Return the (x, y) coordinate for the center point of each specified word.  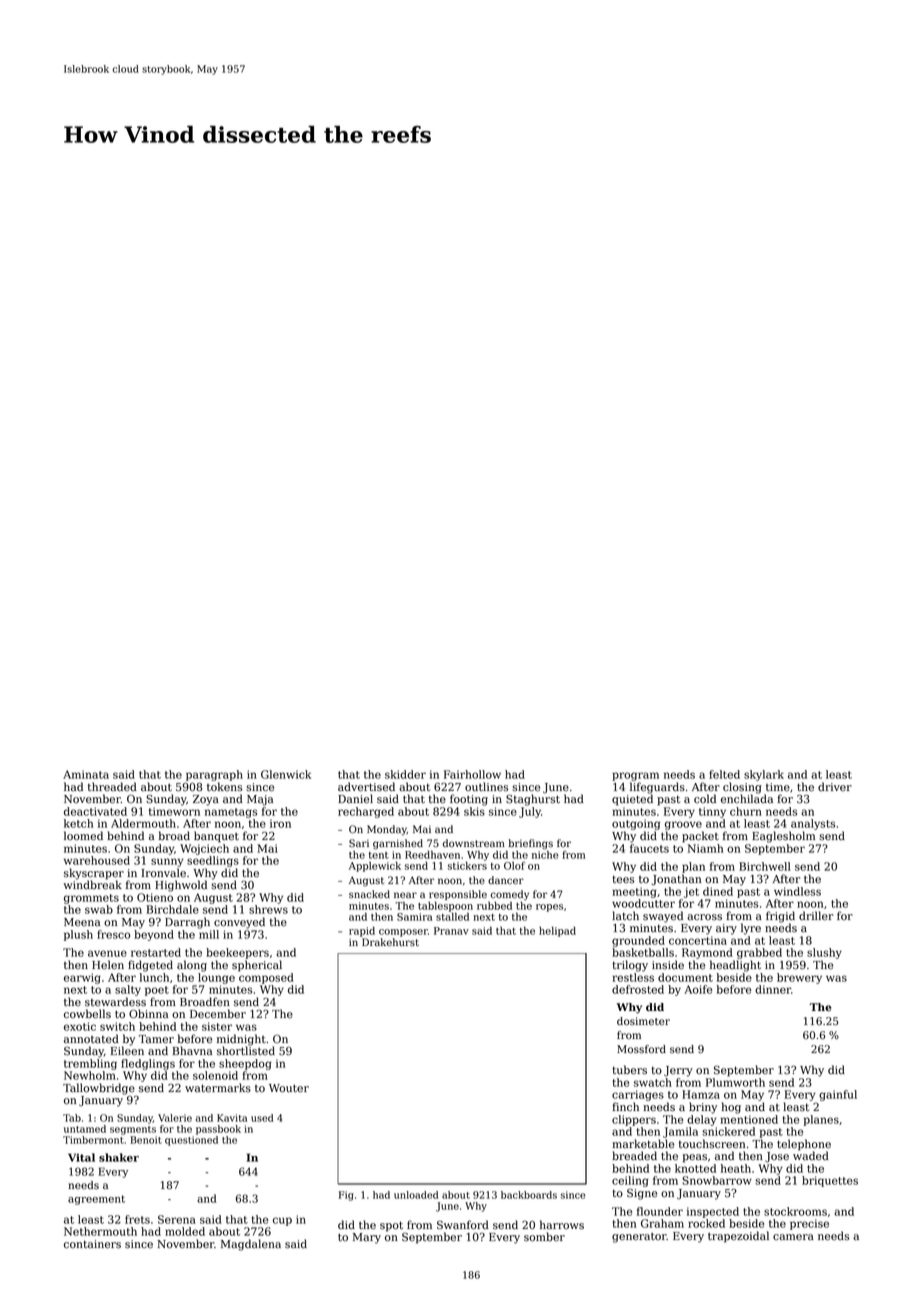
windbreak (93, 885)
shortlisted (246, 1051)
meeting (634, 892)
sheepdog (245, 1064)
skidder (405, 774)
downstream (473, 843)
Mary (367, 1238)
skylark (764, 775)
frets (137, 1219)
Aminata (86, 774)
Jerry (678, 1071)
